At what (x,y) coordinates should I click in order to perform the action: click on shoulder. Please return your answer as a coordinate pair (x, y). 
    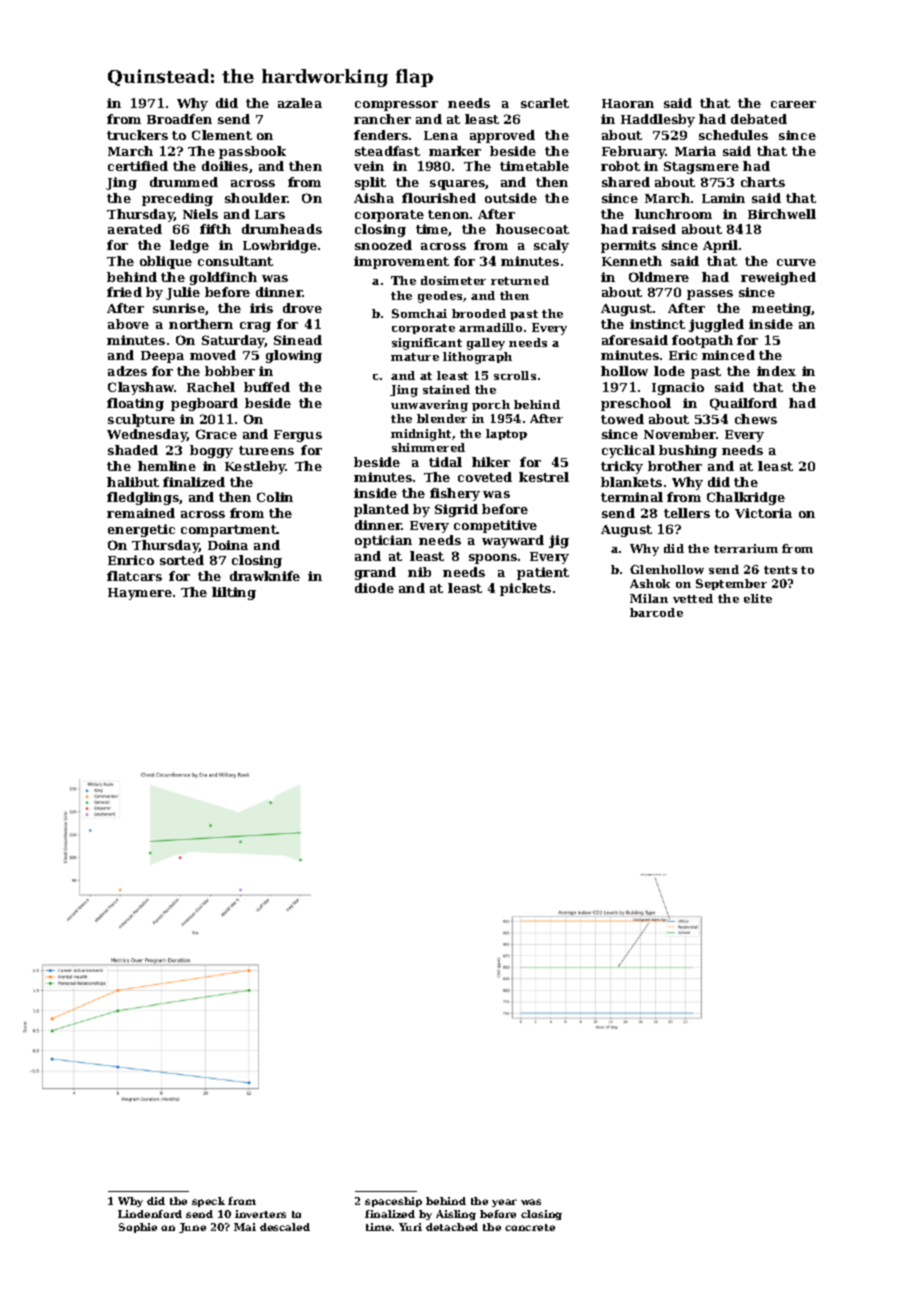
    Looking at the image, I should click on (256, 198).
